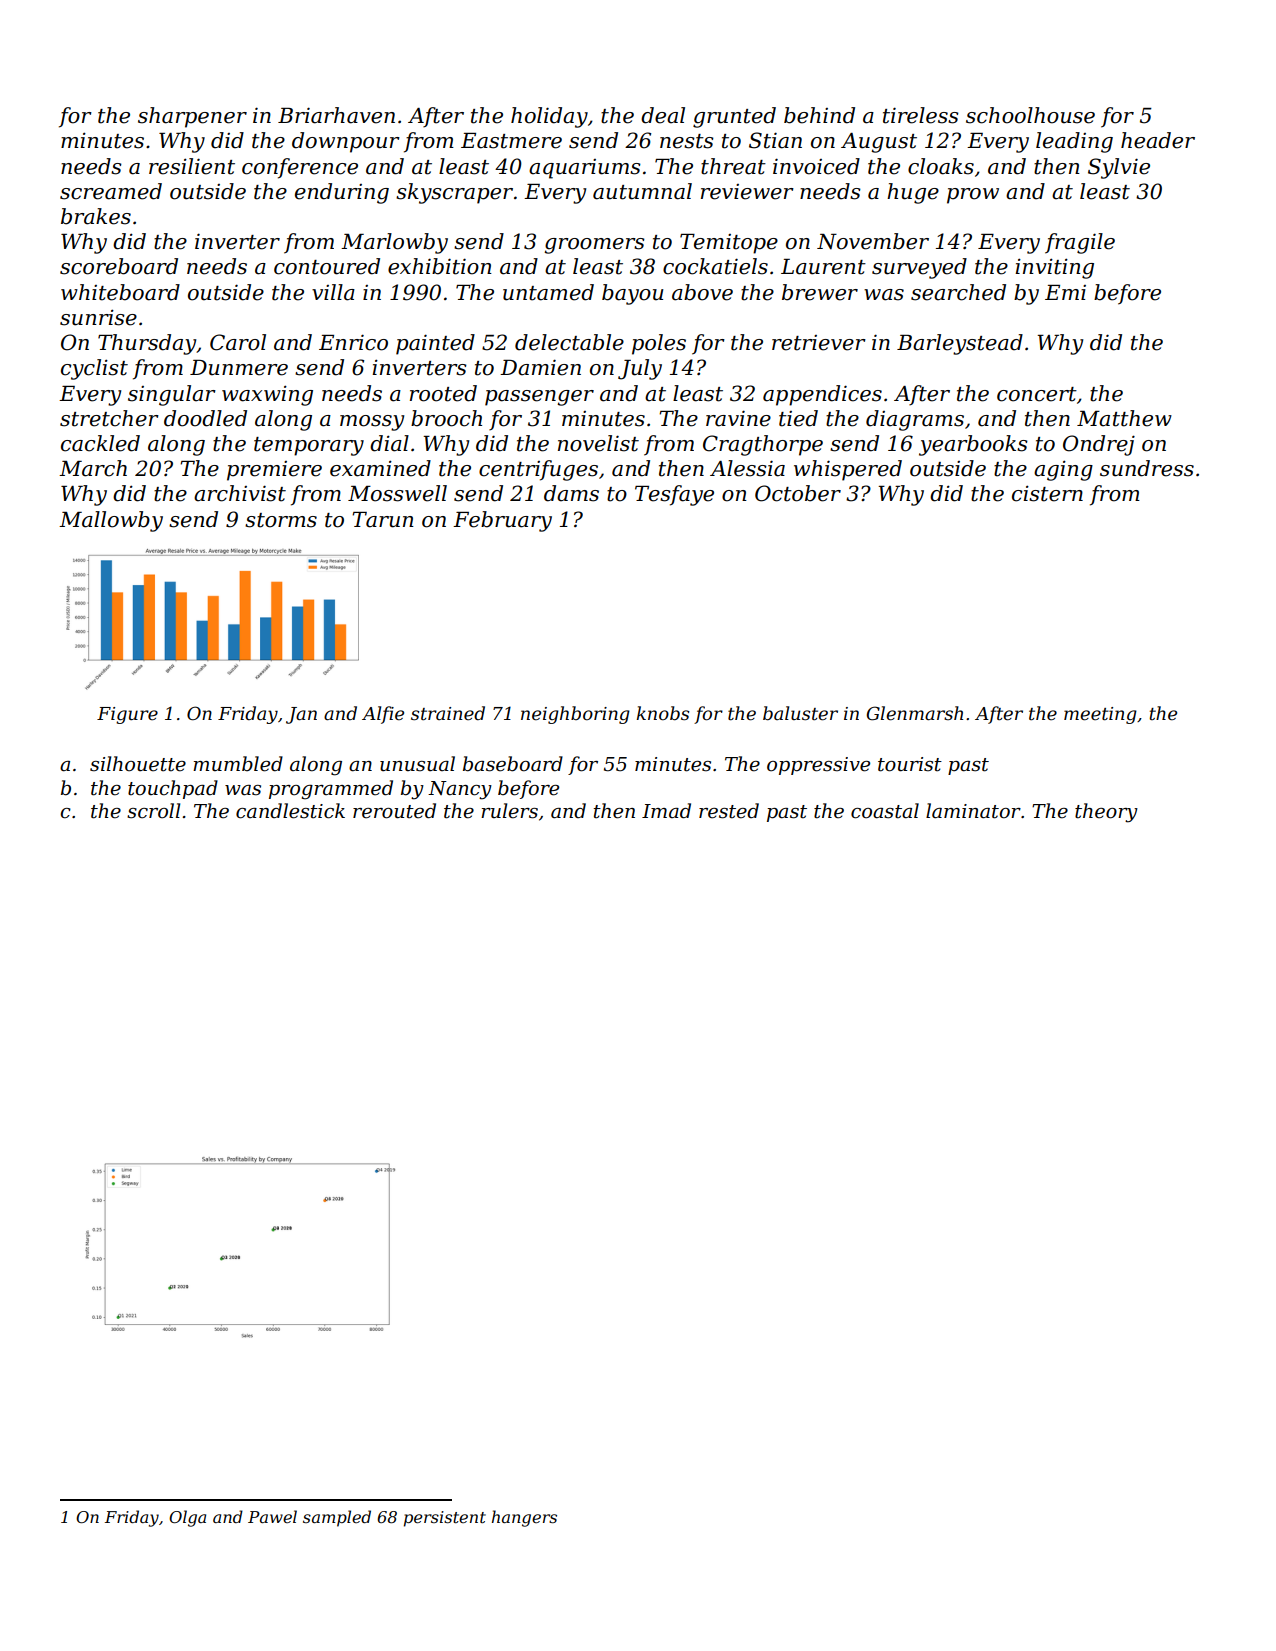 This document has width=1276, height=1651. What do you see at coordinates (153, 811) in the document?
I see `scroll` at bounding box center [153, 811].
